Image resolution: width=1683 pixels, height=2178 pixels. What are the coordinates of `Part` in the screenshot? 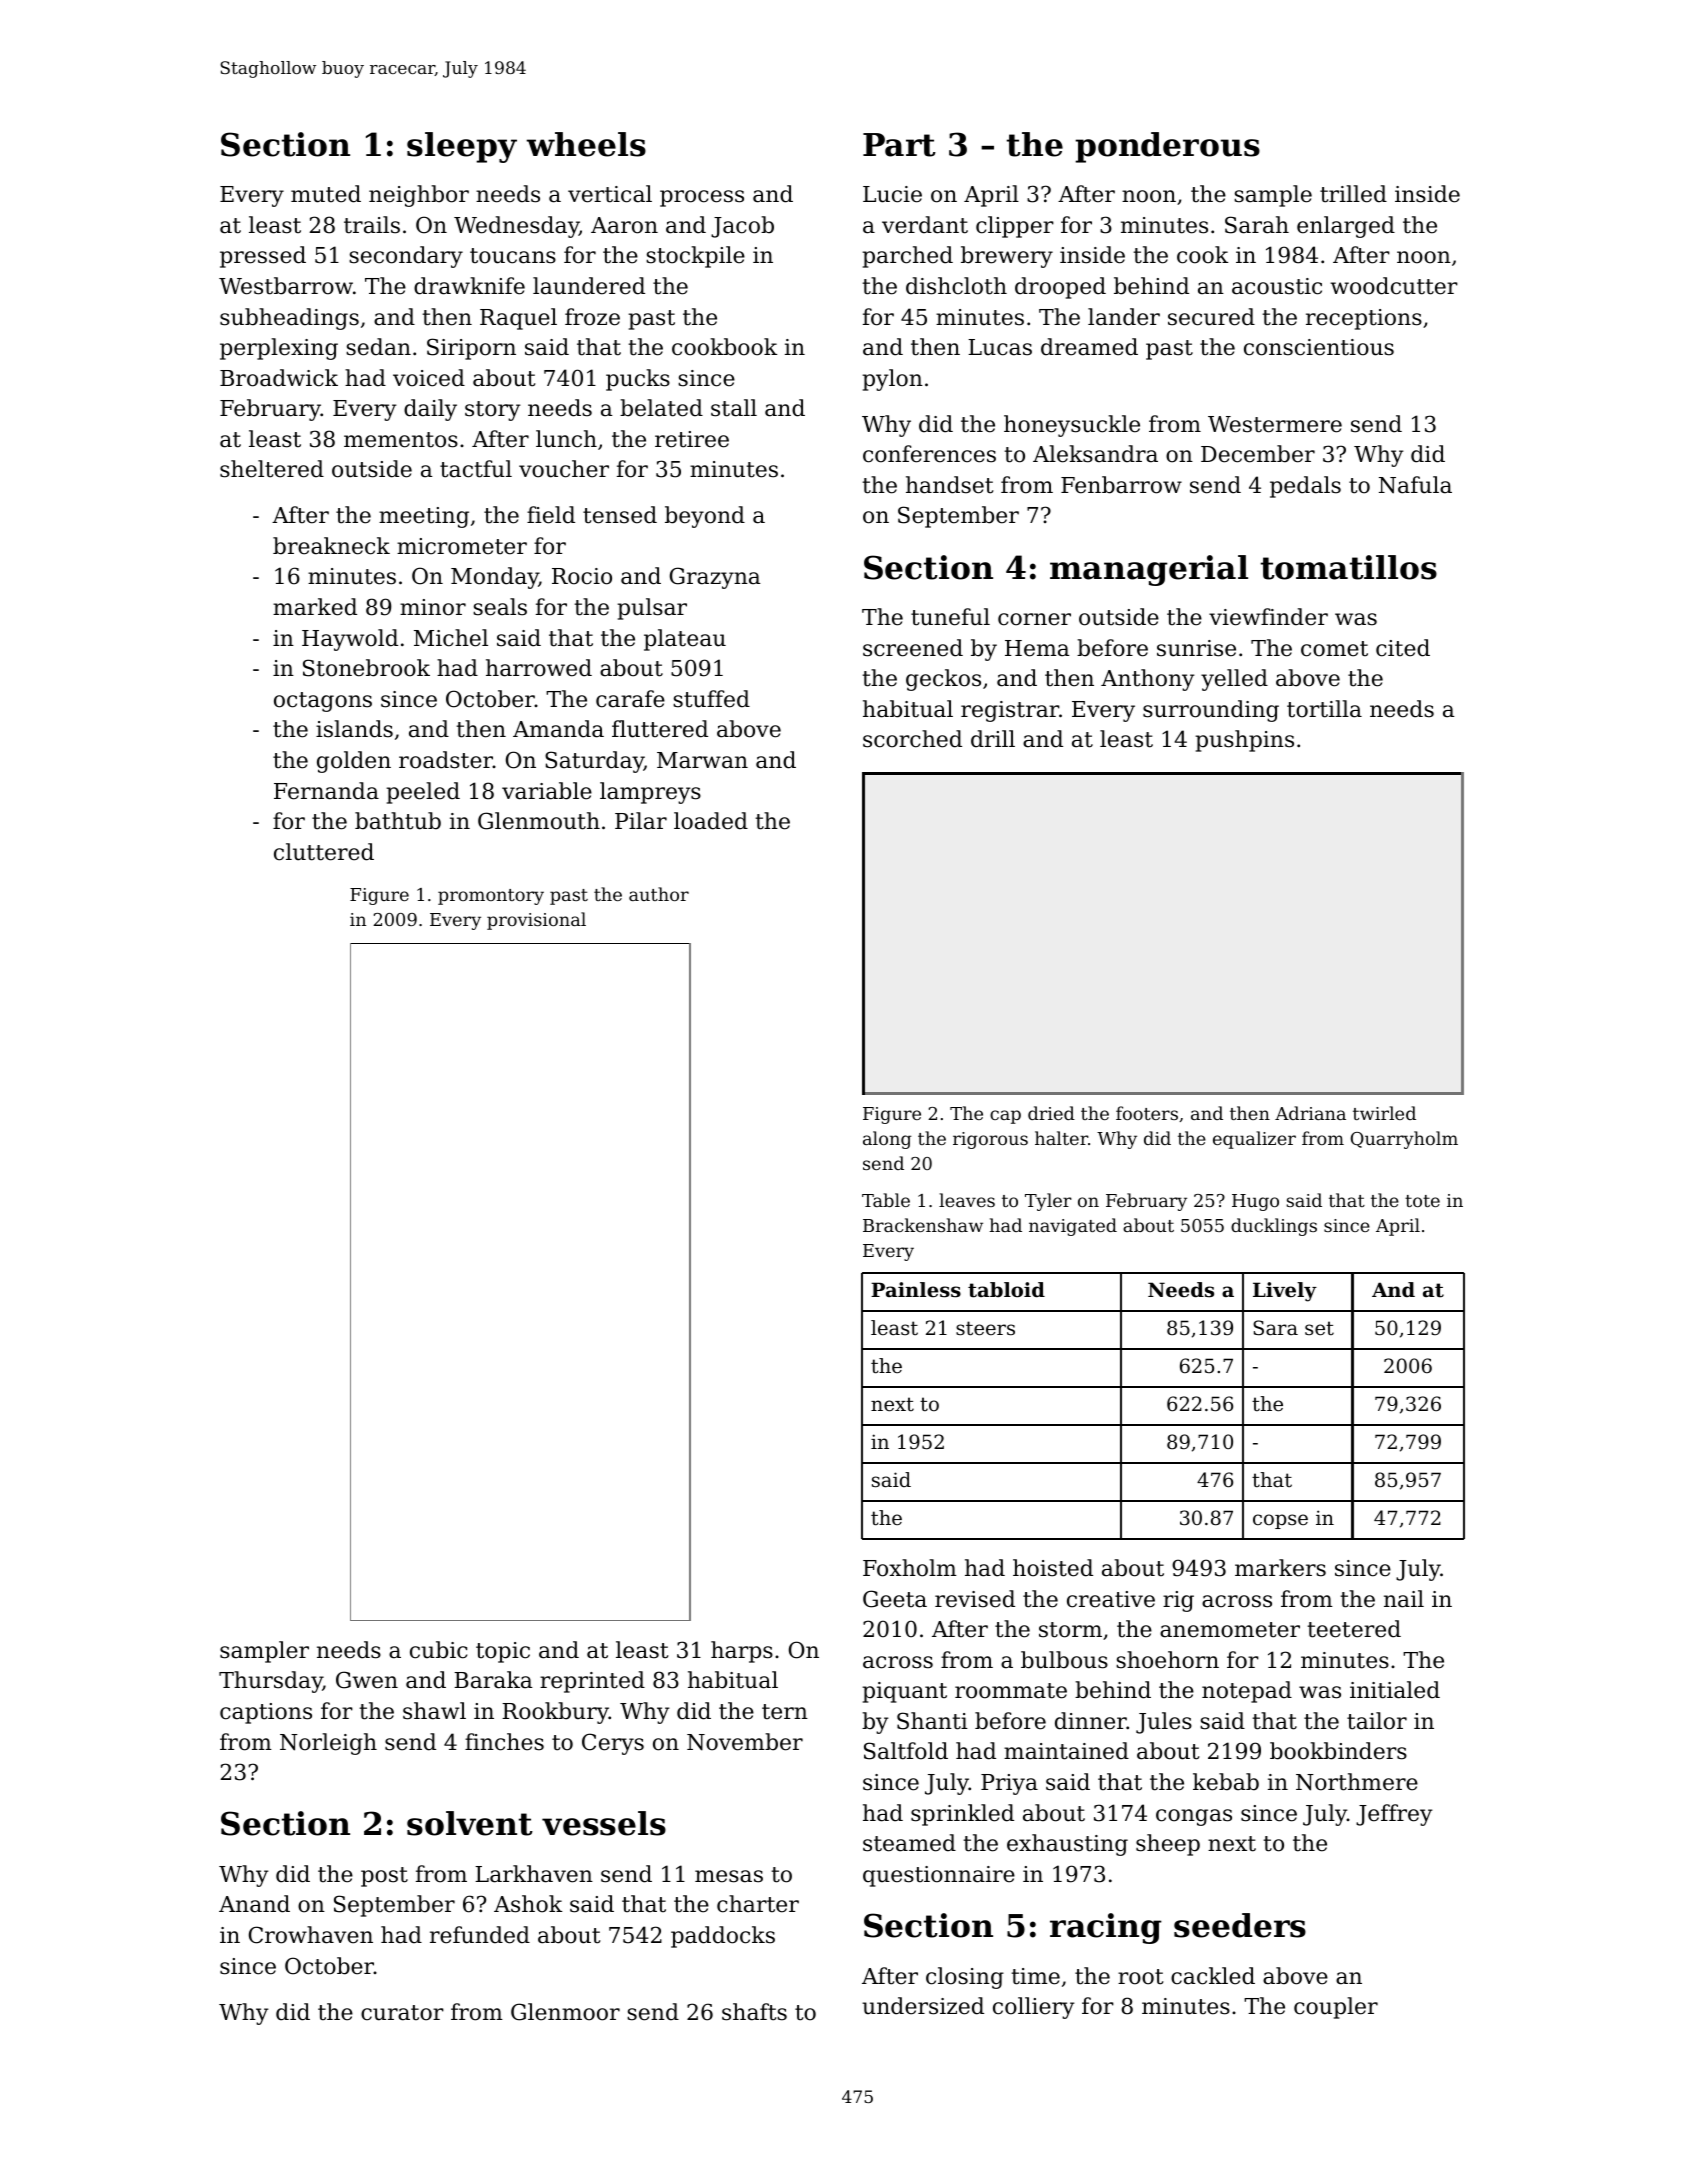 It's located at (899, 145).
